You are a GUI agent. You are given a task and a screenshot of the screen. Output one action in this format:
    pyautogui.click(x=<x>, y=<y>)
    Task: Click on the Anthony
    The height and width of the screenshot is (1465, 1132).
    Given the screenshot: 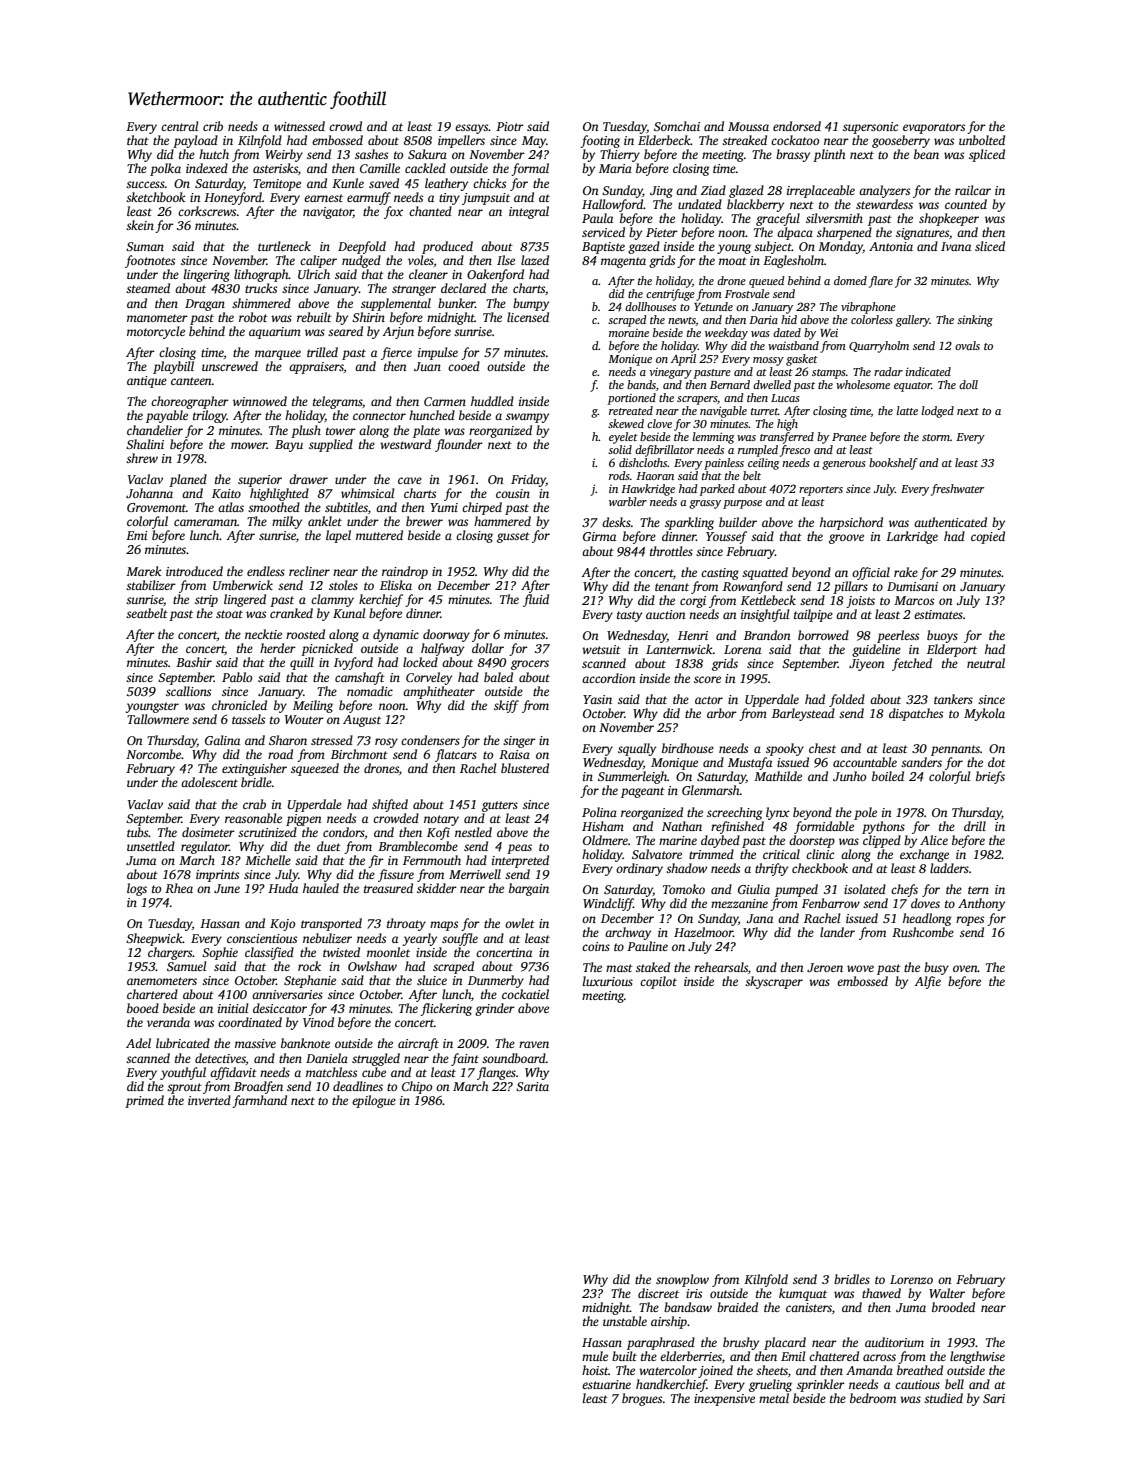 What is the action you would take?
    pyautogui.click(x=981, y=904)
